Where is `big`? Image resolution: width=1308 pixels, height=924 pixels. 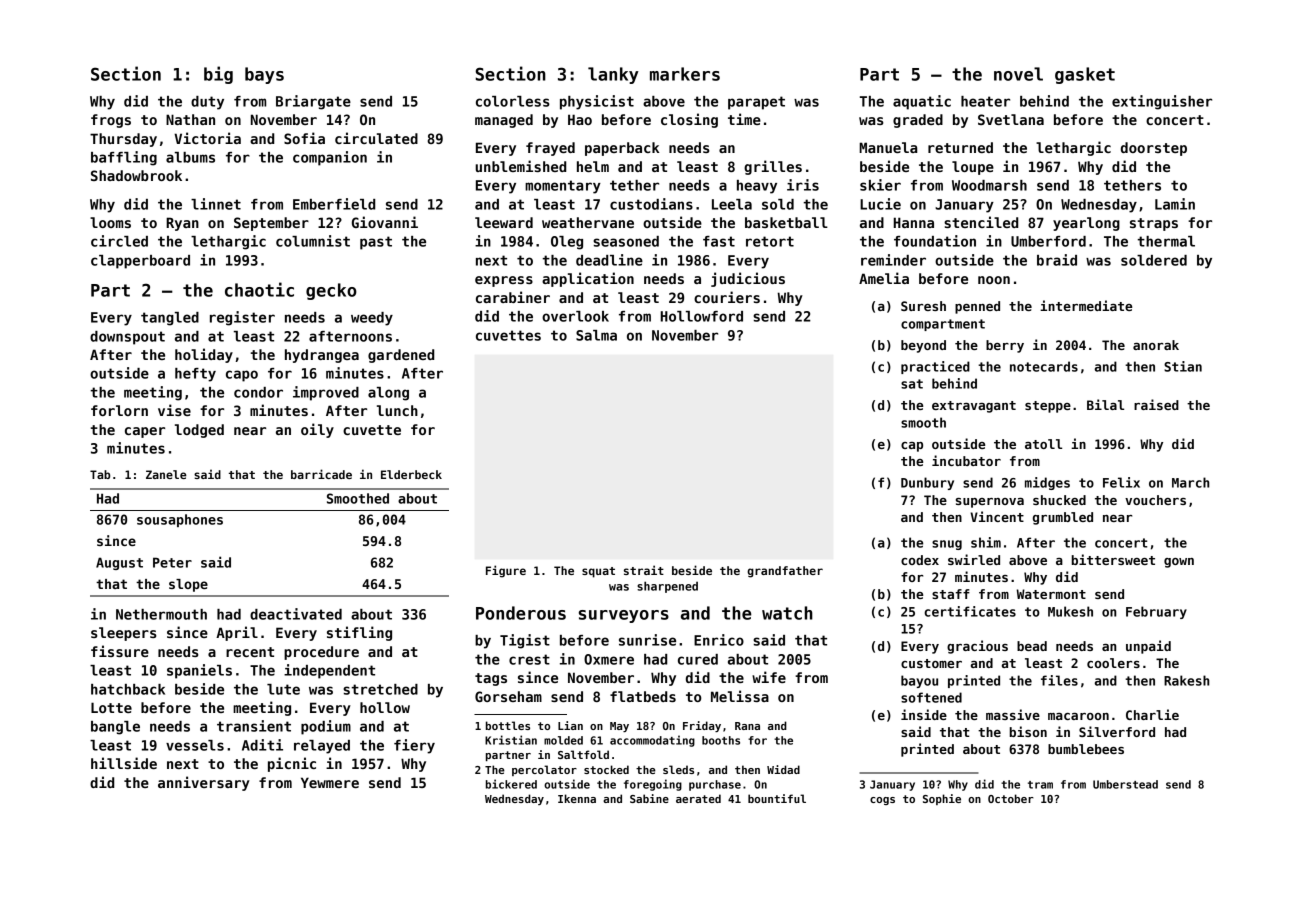 big is located at coordinates (218, 75).
